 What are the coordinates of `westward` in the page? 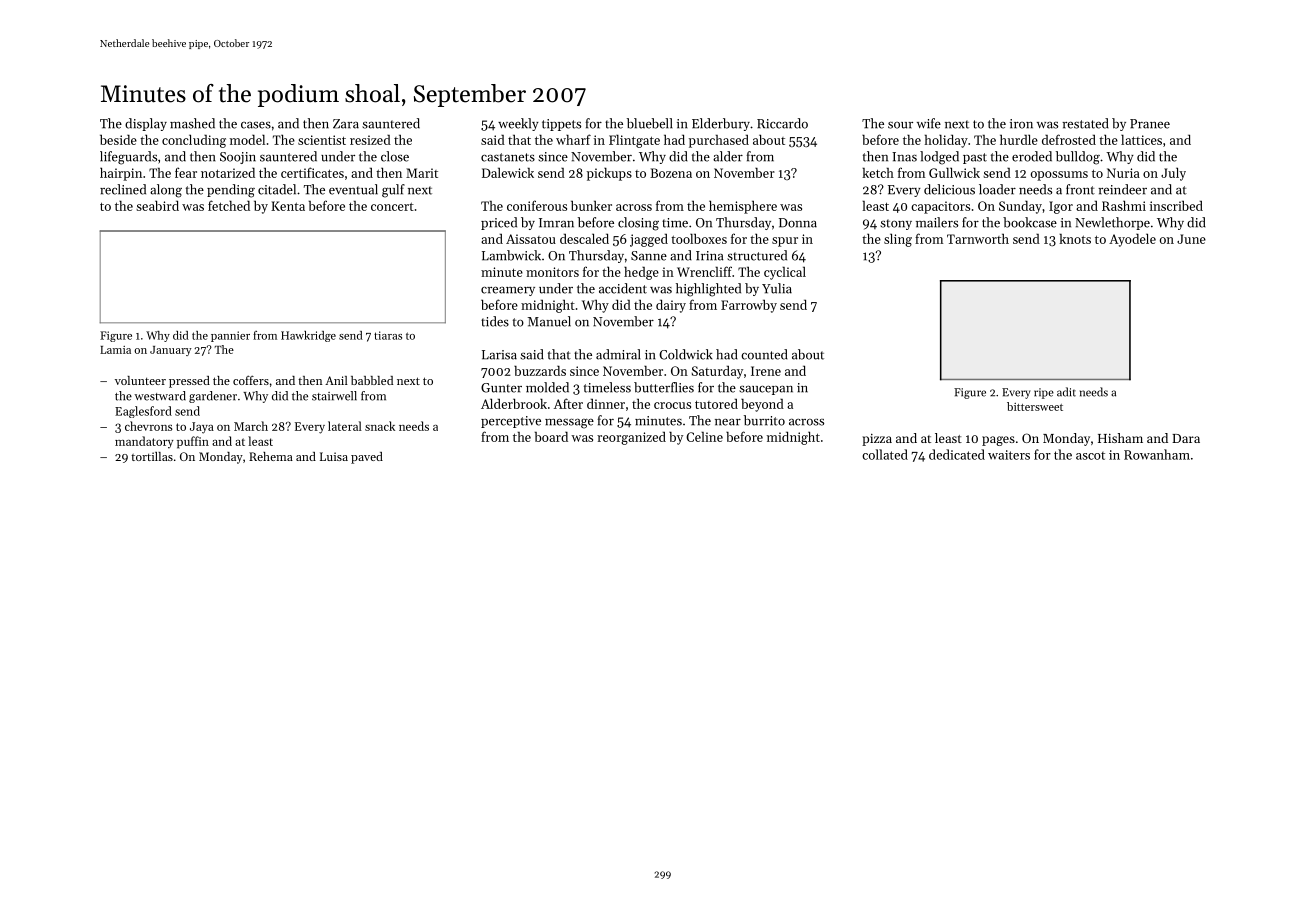 It's located at (160, 396).
